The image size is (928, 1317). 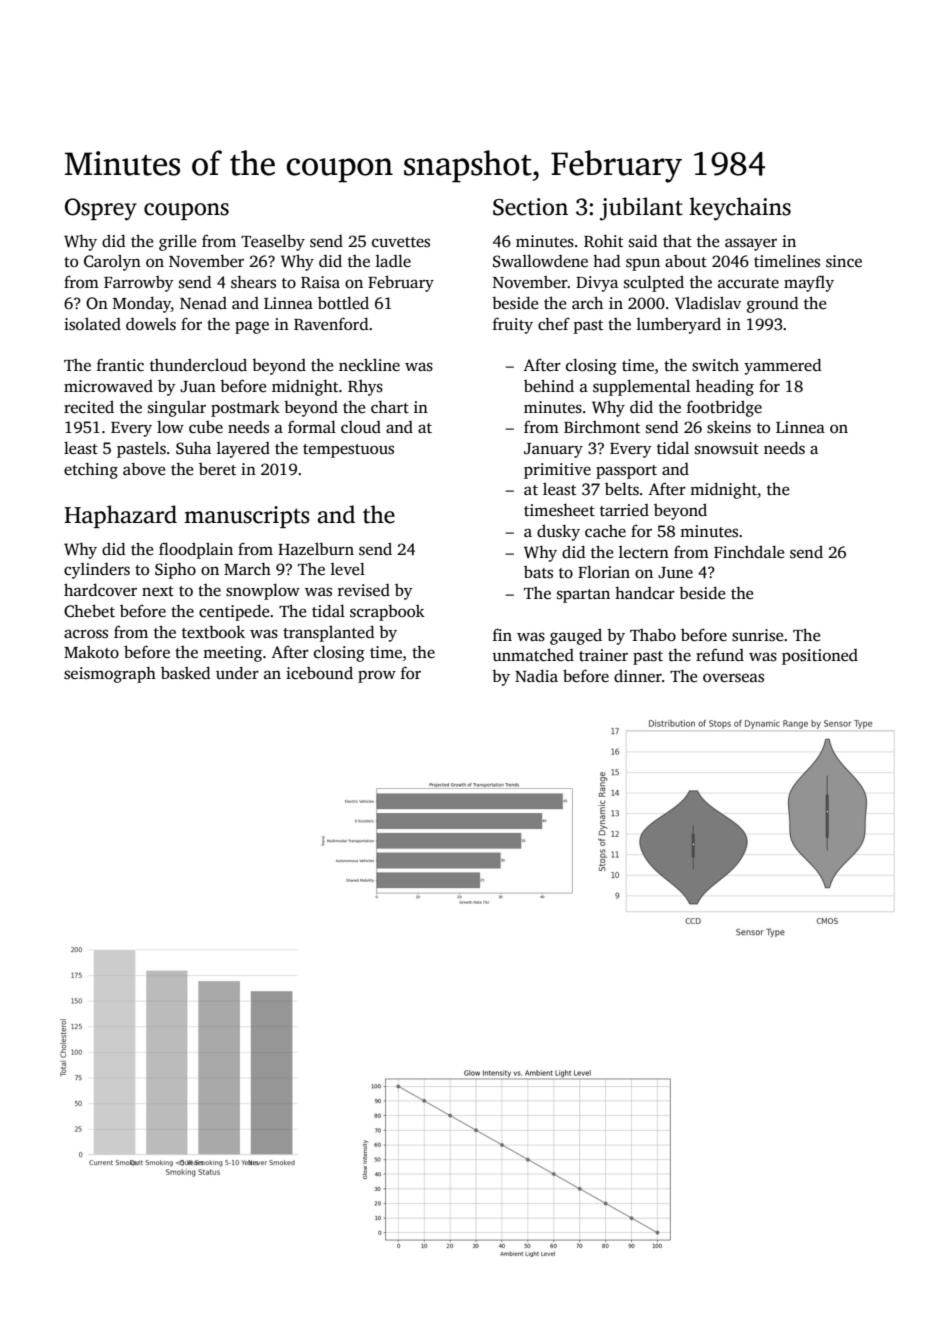 I want to click on prow, so click(x=377, y=676).
